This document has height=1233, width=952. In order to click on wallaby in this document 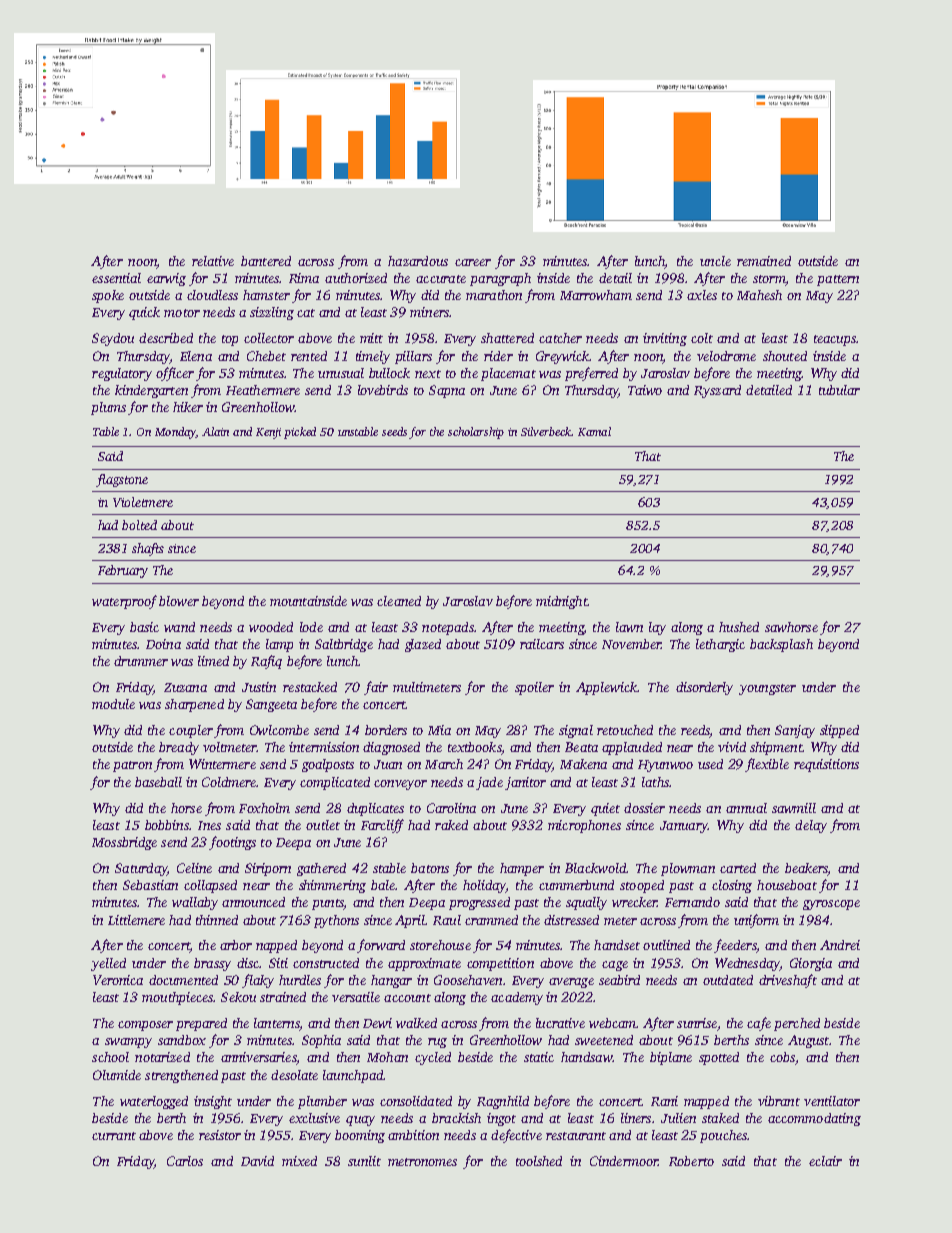, I will do `click(195, 903)`.
